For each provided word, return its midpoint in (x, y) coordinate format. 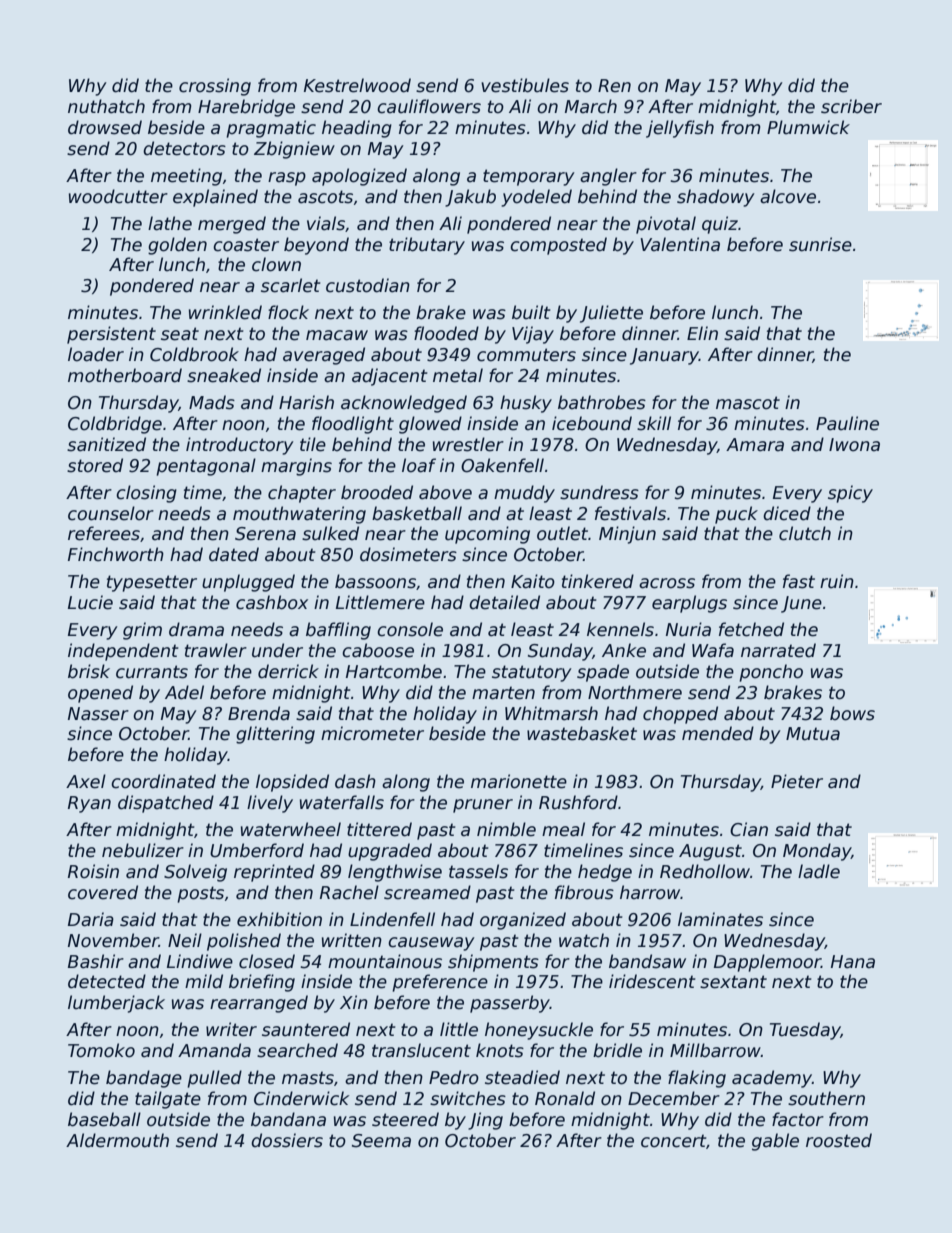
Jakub (470, 198)
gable (775, 1142)
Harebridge (246, 108)
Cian (749, 829)
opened (100, 694)
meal (563, 829)
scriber (851, 106)
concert (673, 1141)
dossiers (287, 1140)
